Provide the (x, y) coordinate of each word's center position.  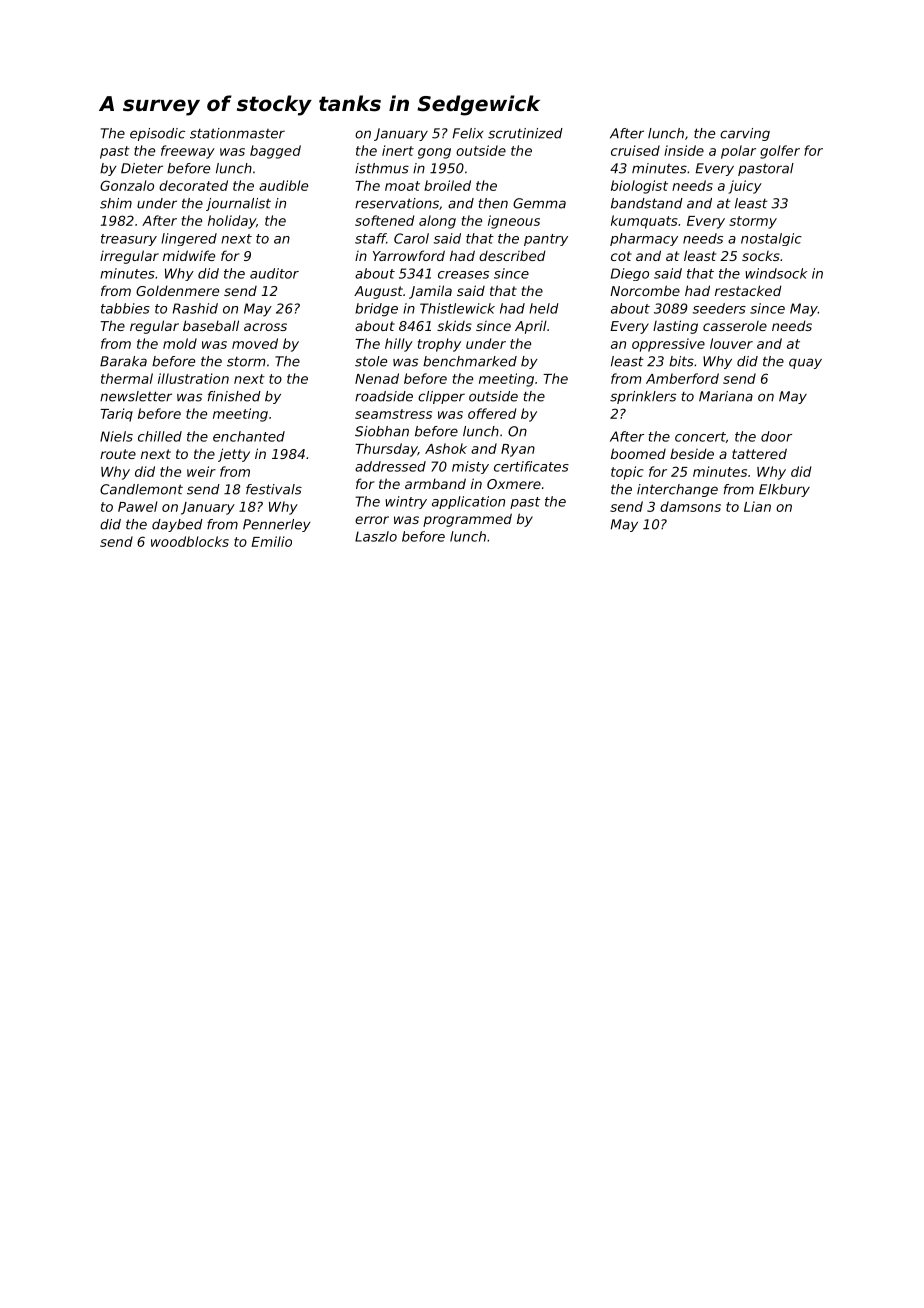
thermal (127, 378)
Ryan (518, 450)
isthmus (382, 168)
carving (745, 134)
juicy (745, 187)
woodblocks (190, 541)
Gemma (539, 203)
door (776, 436)
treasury (129, 240)
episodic (157, 134)
